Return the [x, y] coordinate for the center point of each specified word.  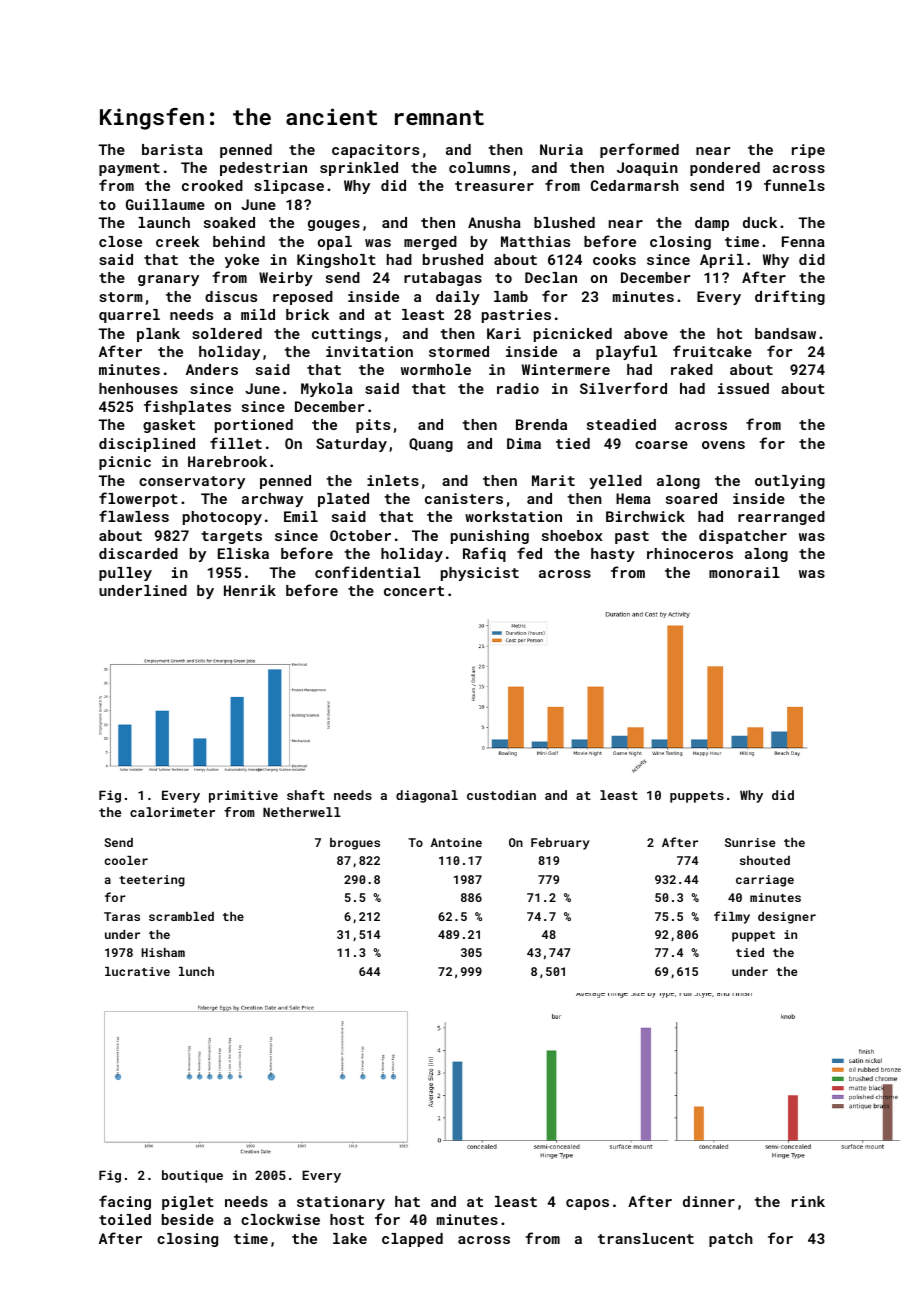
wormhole [436, 369]
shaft [306, 795]
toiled [125, 1219]
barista [172, 149]
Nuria [561, 149]
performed [639, 150]
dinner [709, 1201]
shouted [765, 860]
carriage [765, 881]
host [347, 1219]
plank [158, 335]
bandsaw [785, 333]
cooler [126, 860]
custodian [501, 795]
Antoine [456, 842]
